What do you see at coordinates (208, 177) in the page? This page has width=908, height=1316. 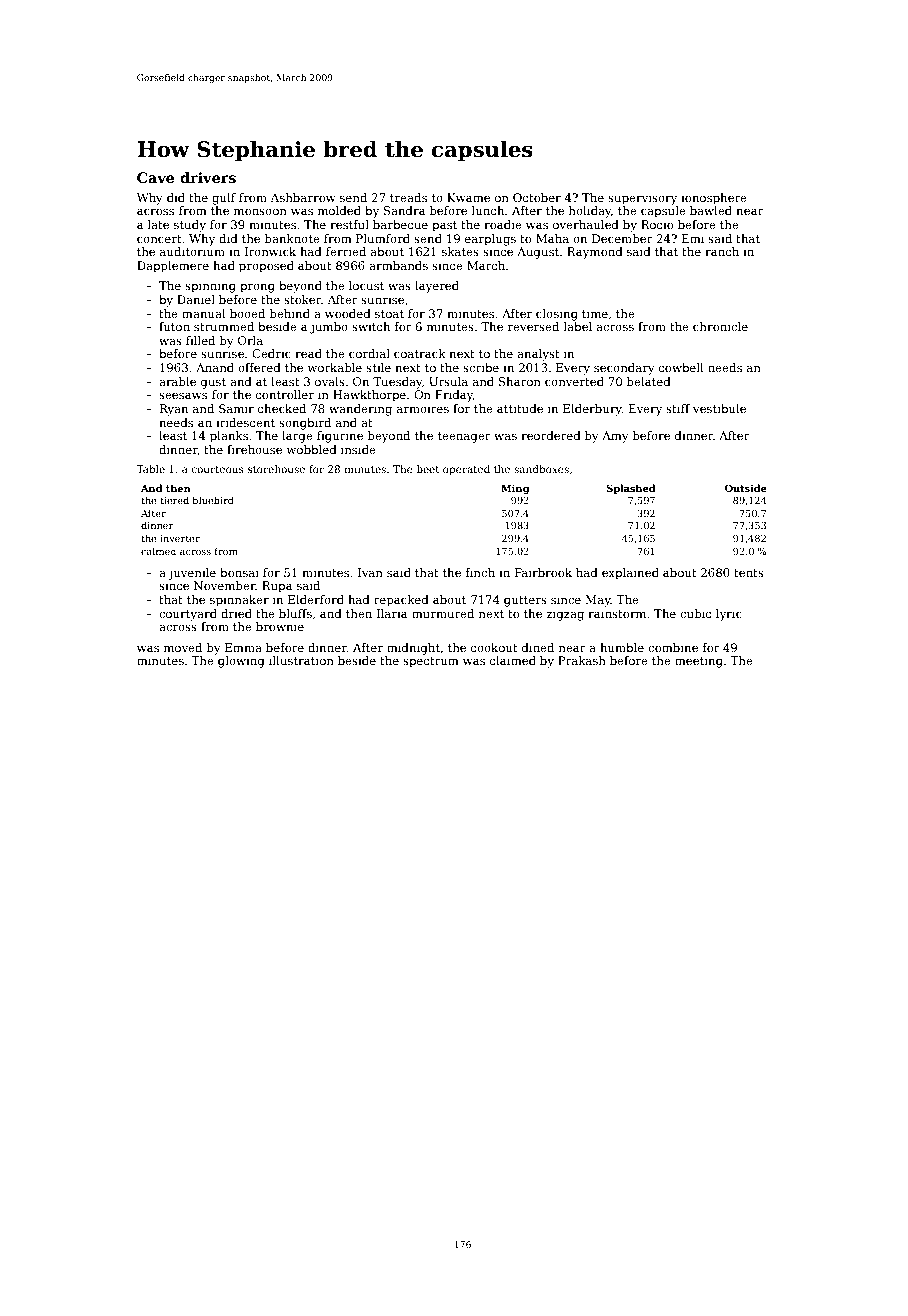 I see `drivers` at bounding box center [208, 177].
